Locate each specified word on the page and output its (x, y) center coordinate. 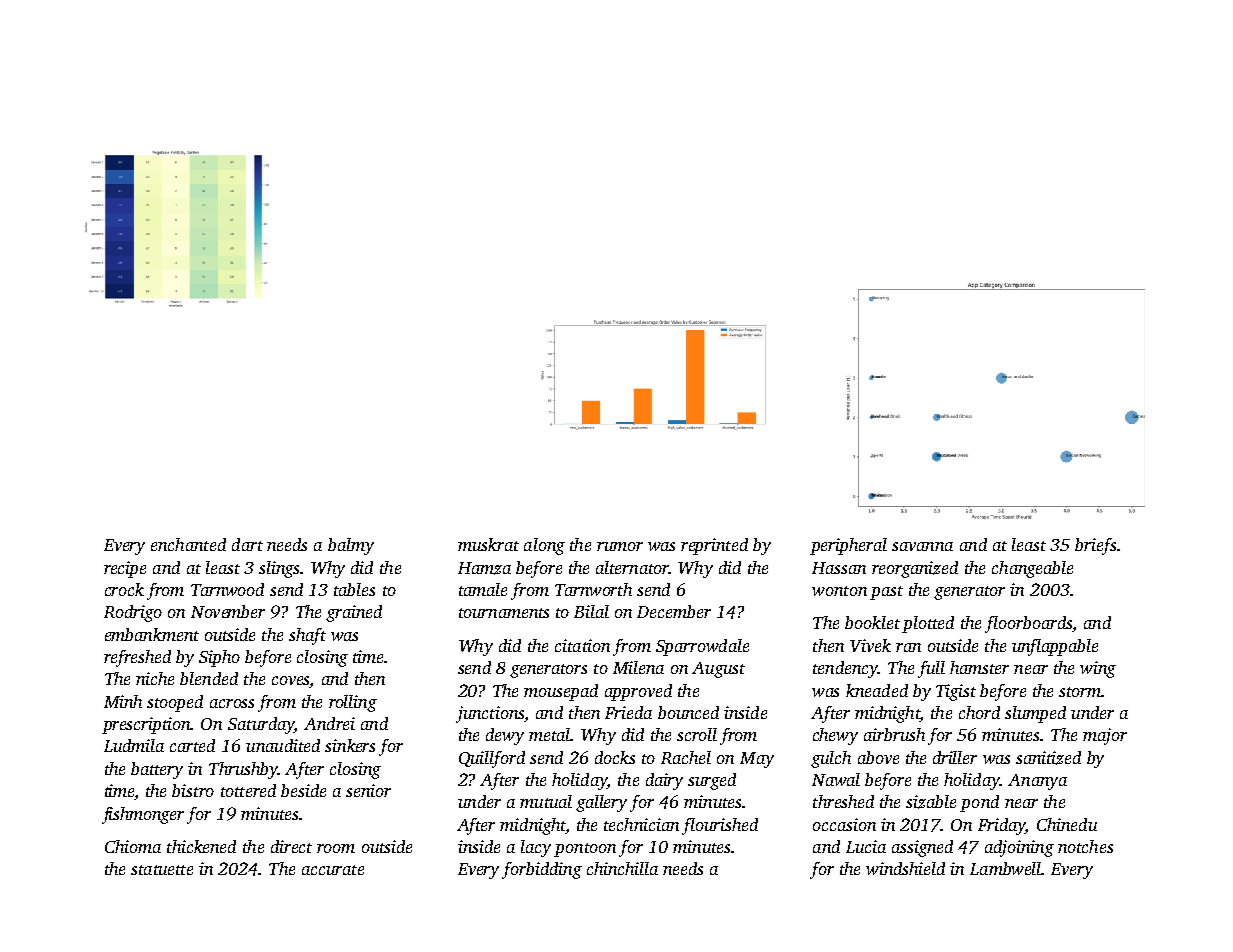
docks (615, 757)
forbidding (542, 870)
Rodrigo (133, 613)
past (886, 593)
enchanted (188, 544)
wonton (839, 591)
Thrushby (243, 770)
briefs (1095, 546)
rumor (620, 546)
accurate (333, 870)
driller (955, 757)
